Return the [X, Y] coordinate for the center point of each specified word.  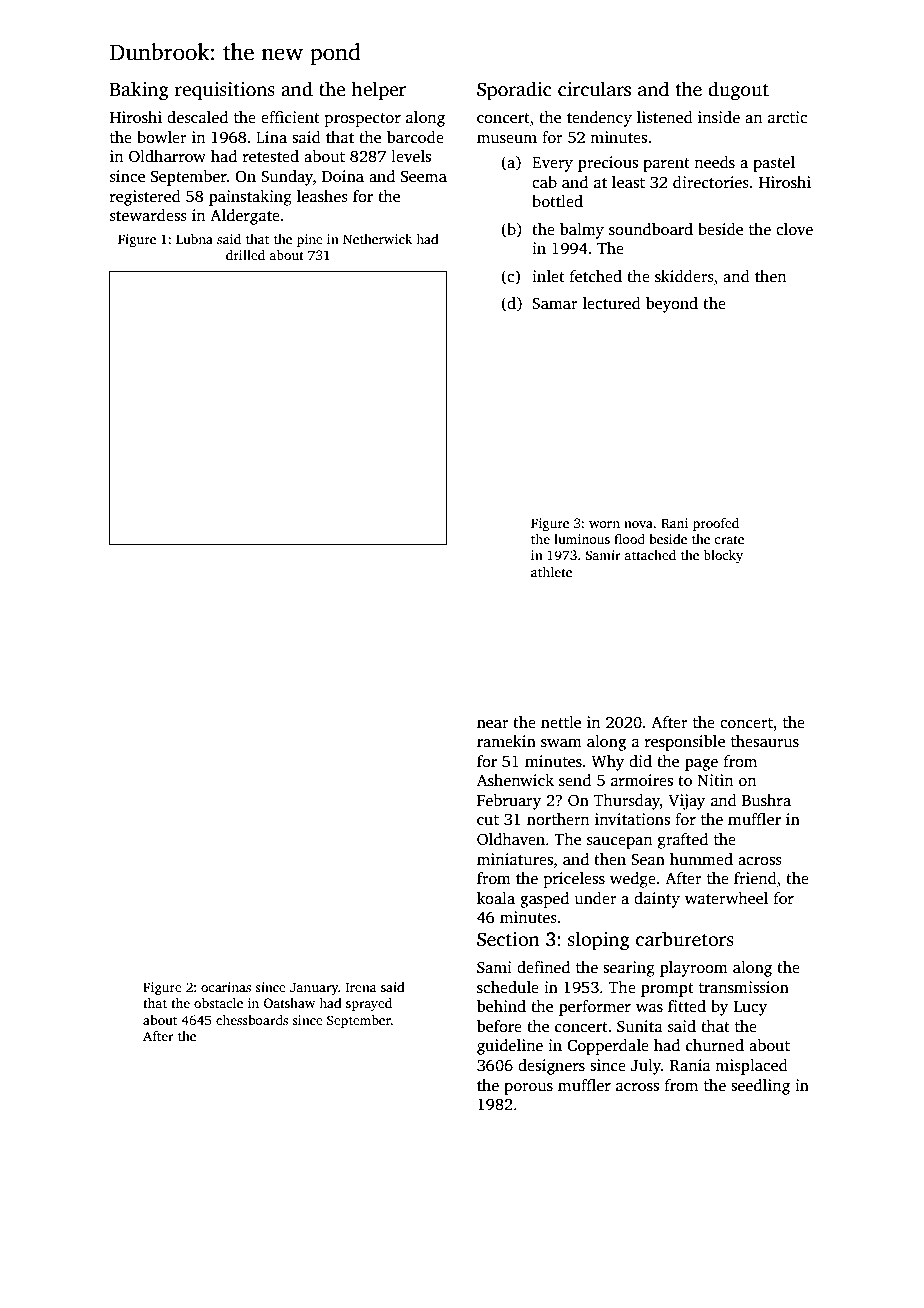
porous [528, 1089]
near [493, 724]
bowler [162, 137]
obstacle [218, 1003]
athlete [551, 572]
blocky [723, 556]
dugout [738, 91]
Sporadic [514, 91]
